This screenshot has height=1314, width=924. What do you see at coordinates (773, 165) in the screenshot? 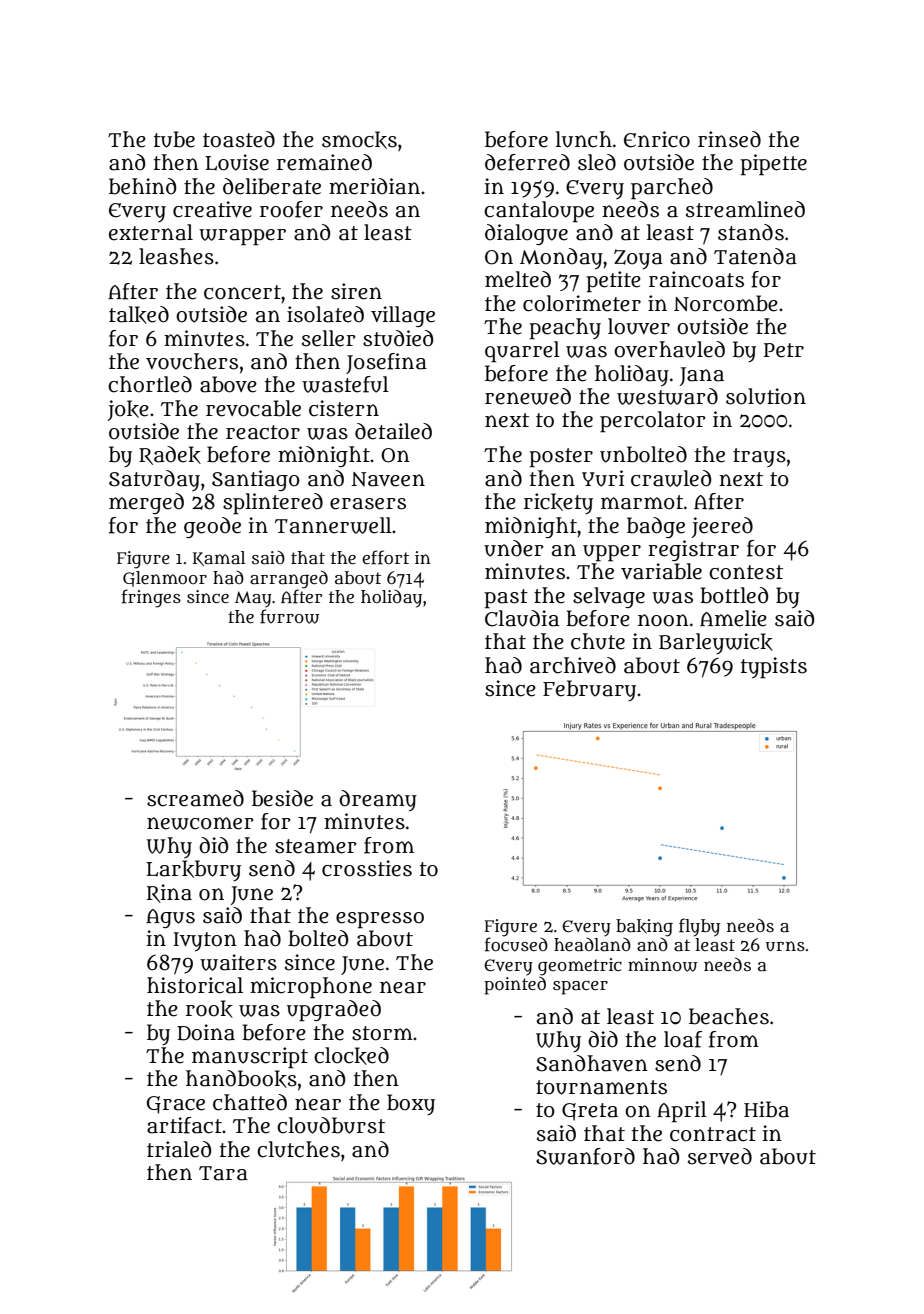
I see `pipette` at bounding box center [773, 165].
